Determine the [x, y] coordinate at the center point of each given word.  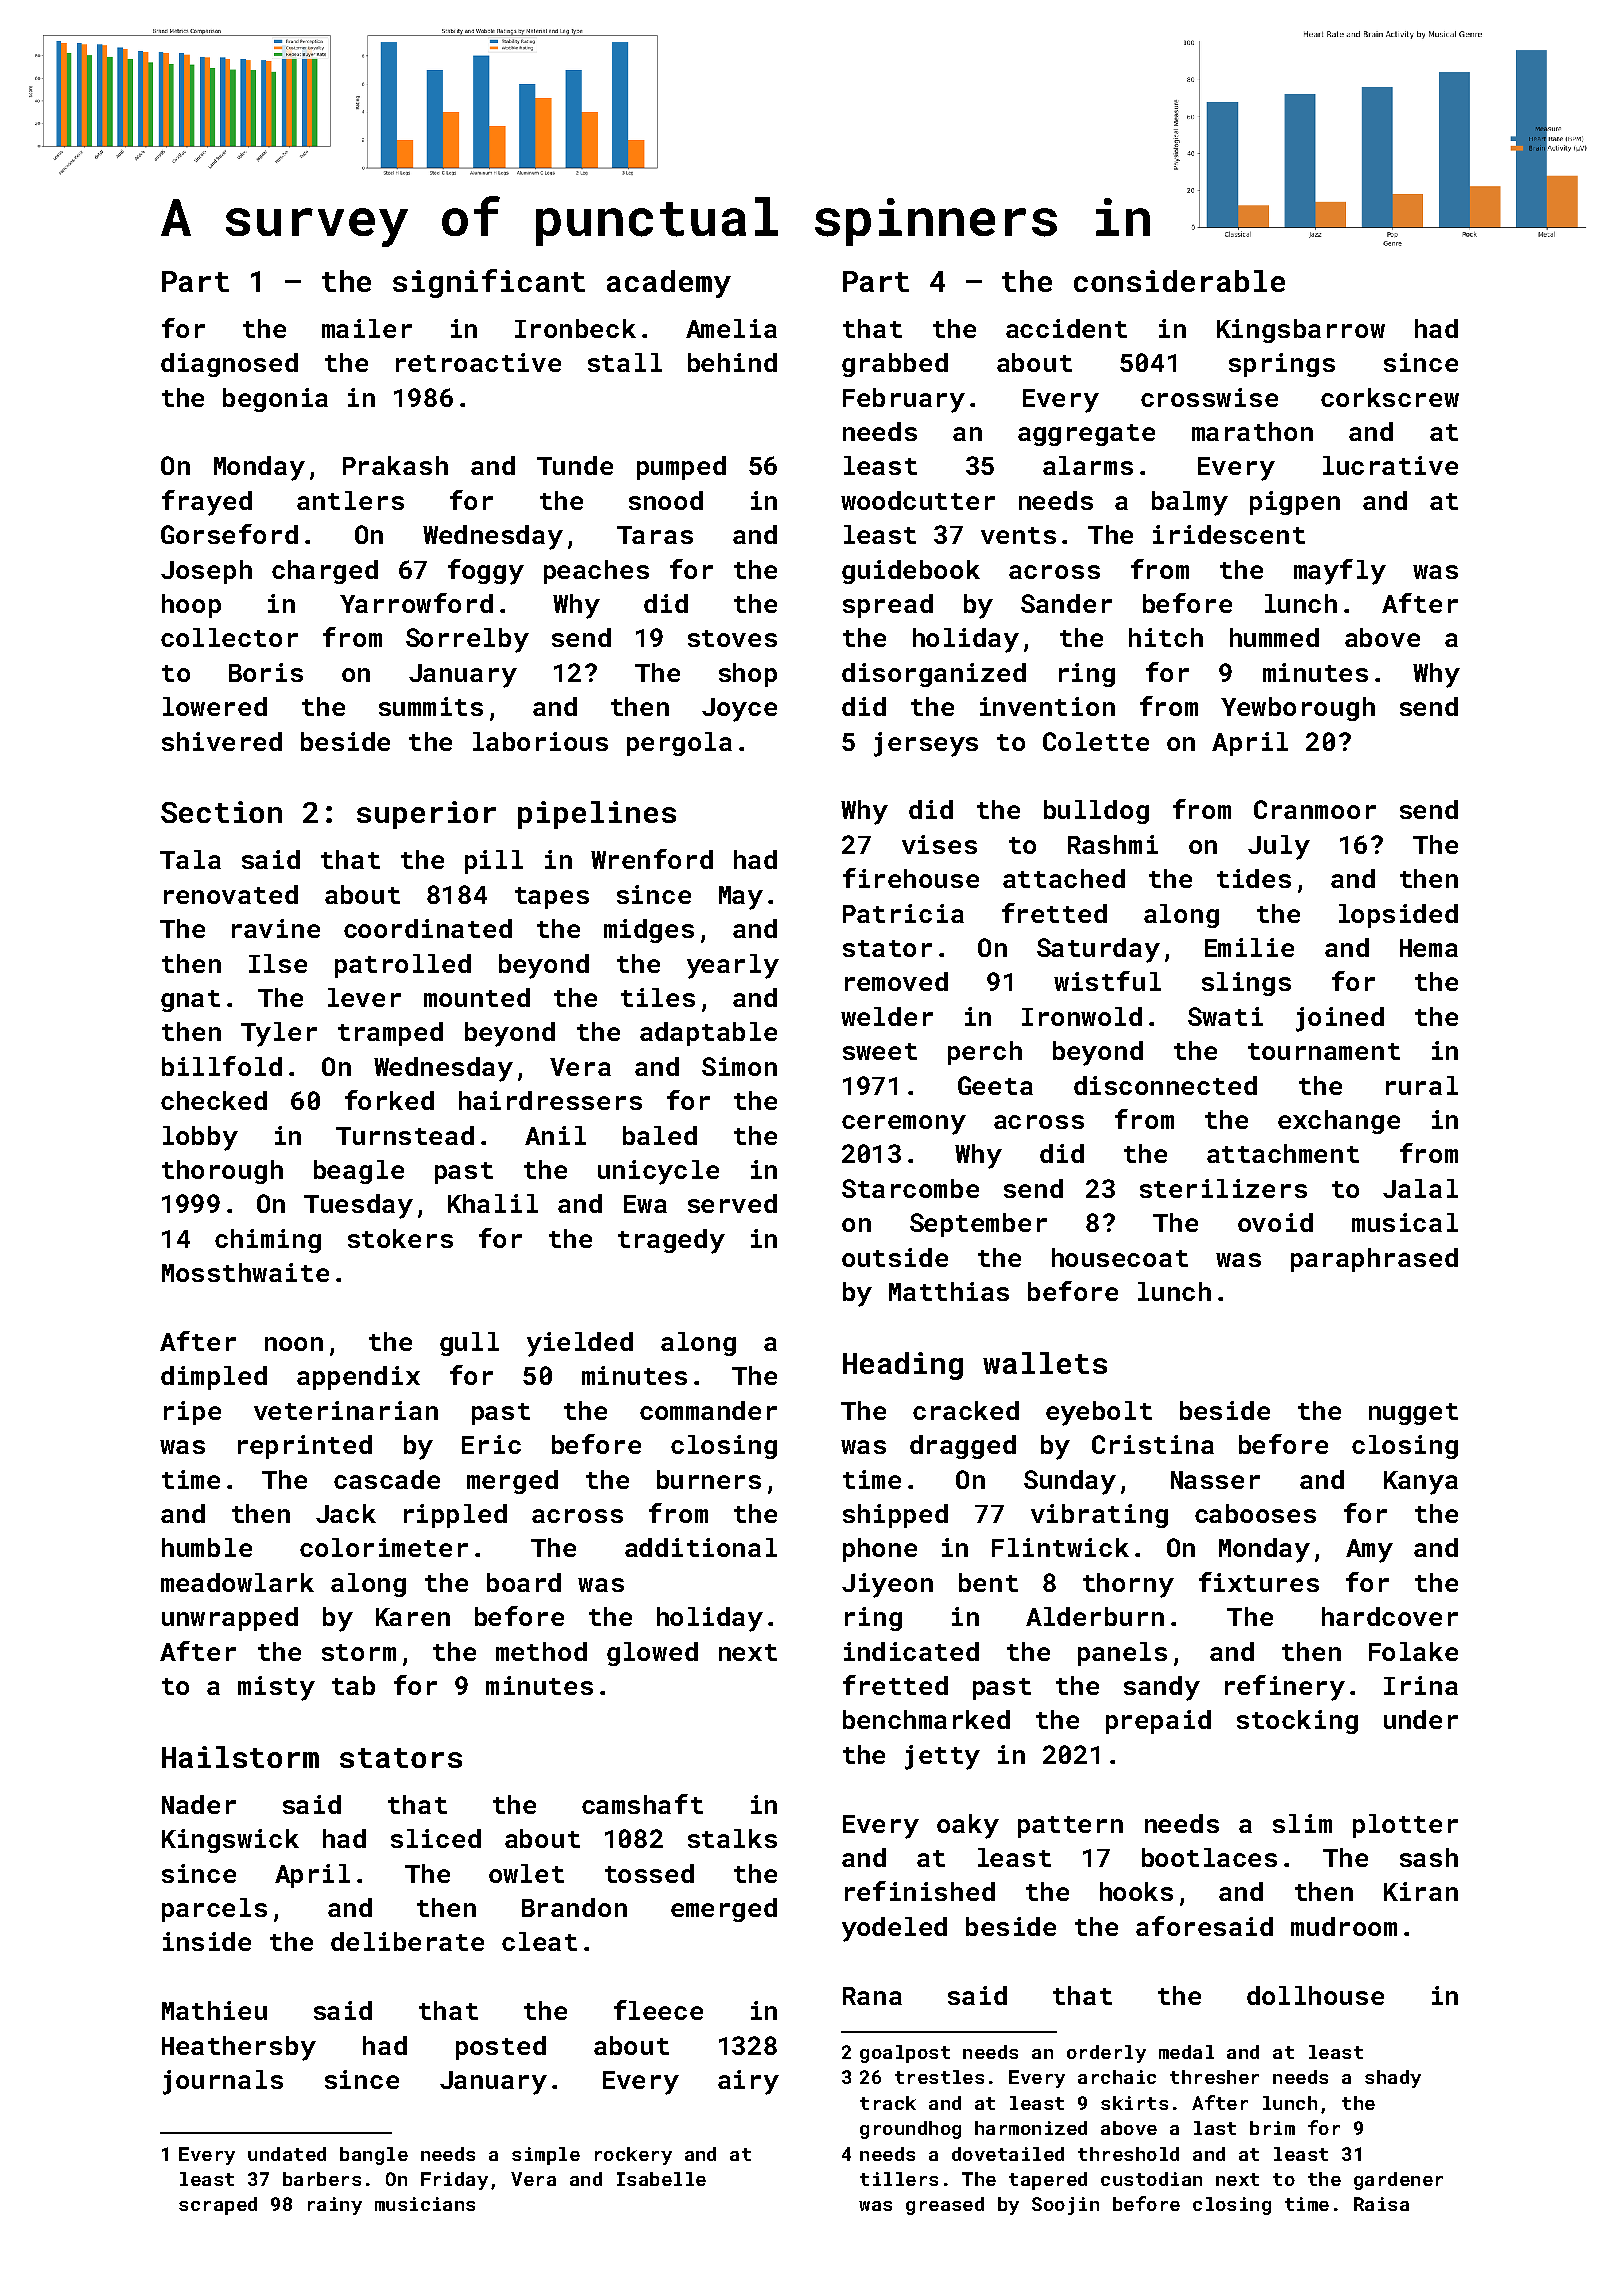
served [732, 1203]
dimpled [214, 1378]
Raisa [1381, 2204]
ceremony [904, 1125]
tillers [899, 2179]
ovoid [1275, 1222]
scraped [218, 2206]
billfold [222, 1066]
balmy [1190, 503]
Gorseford [229, 534]
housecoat [1120, 1257]
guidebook [911, 572]
